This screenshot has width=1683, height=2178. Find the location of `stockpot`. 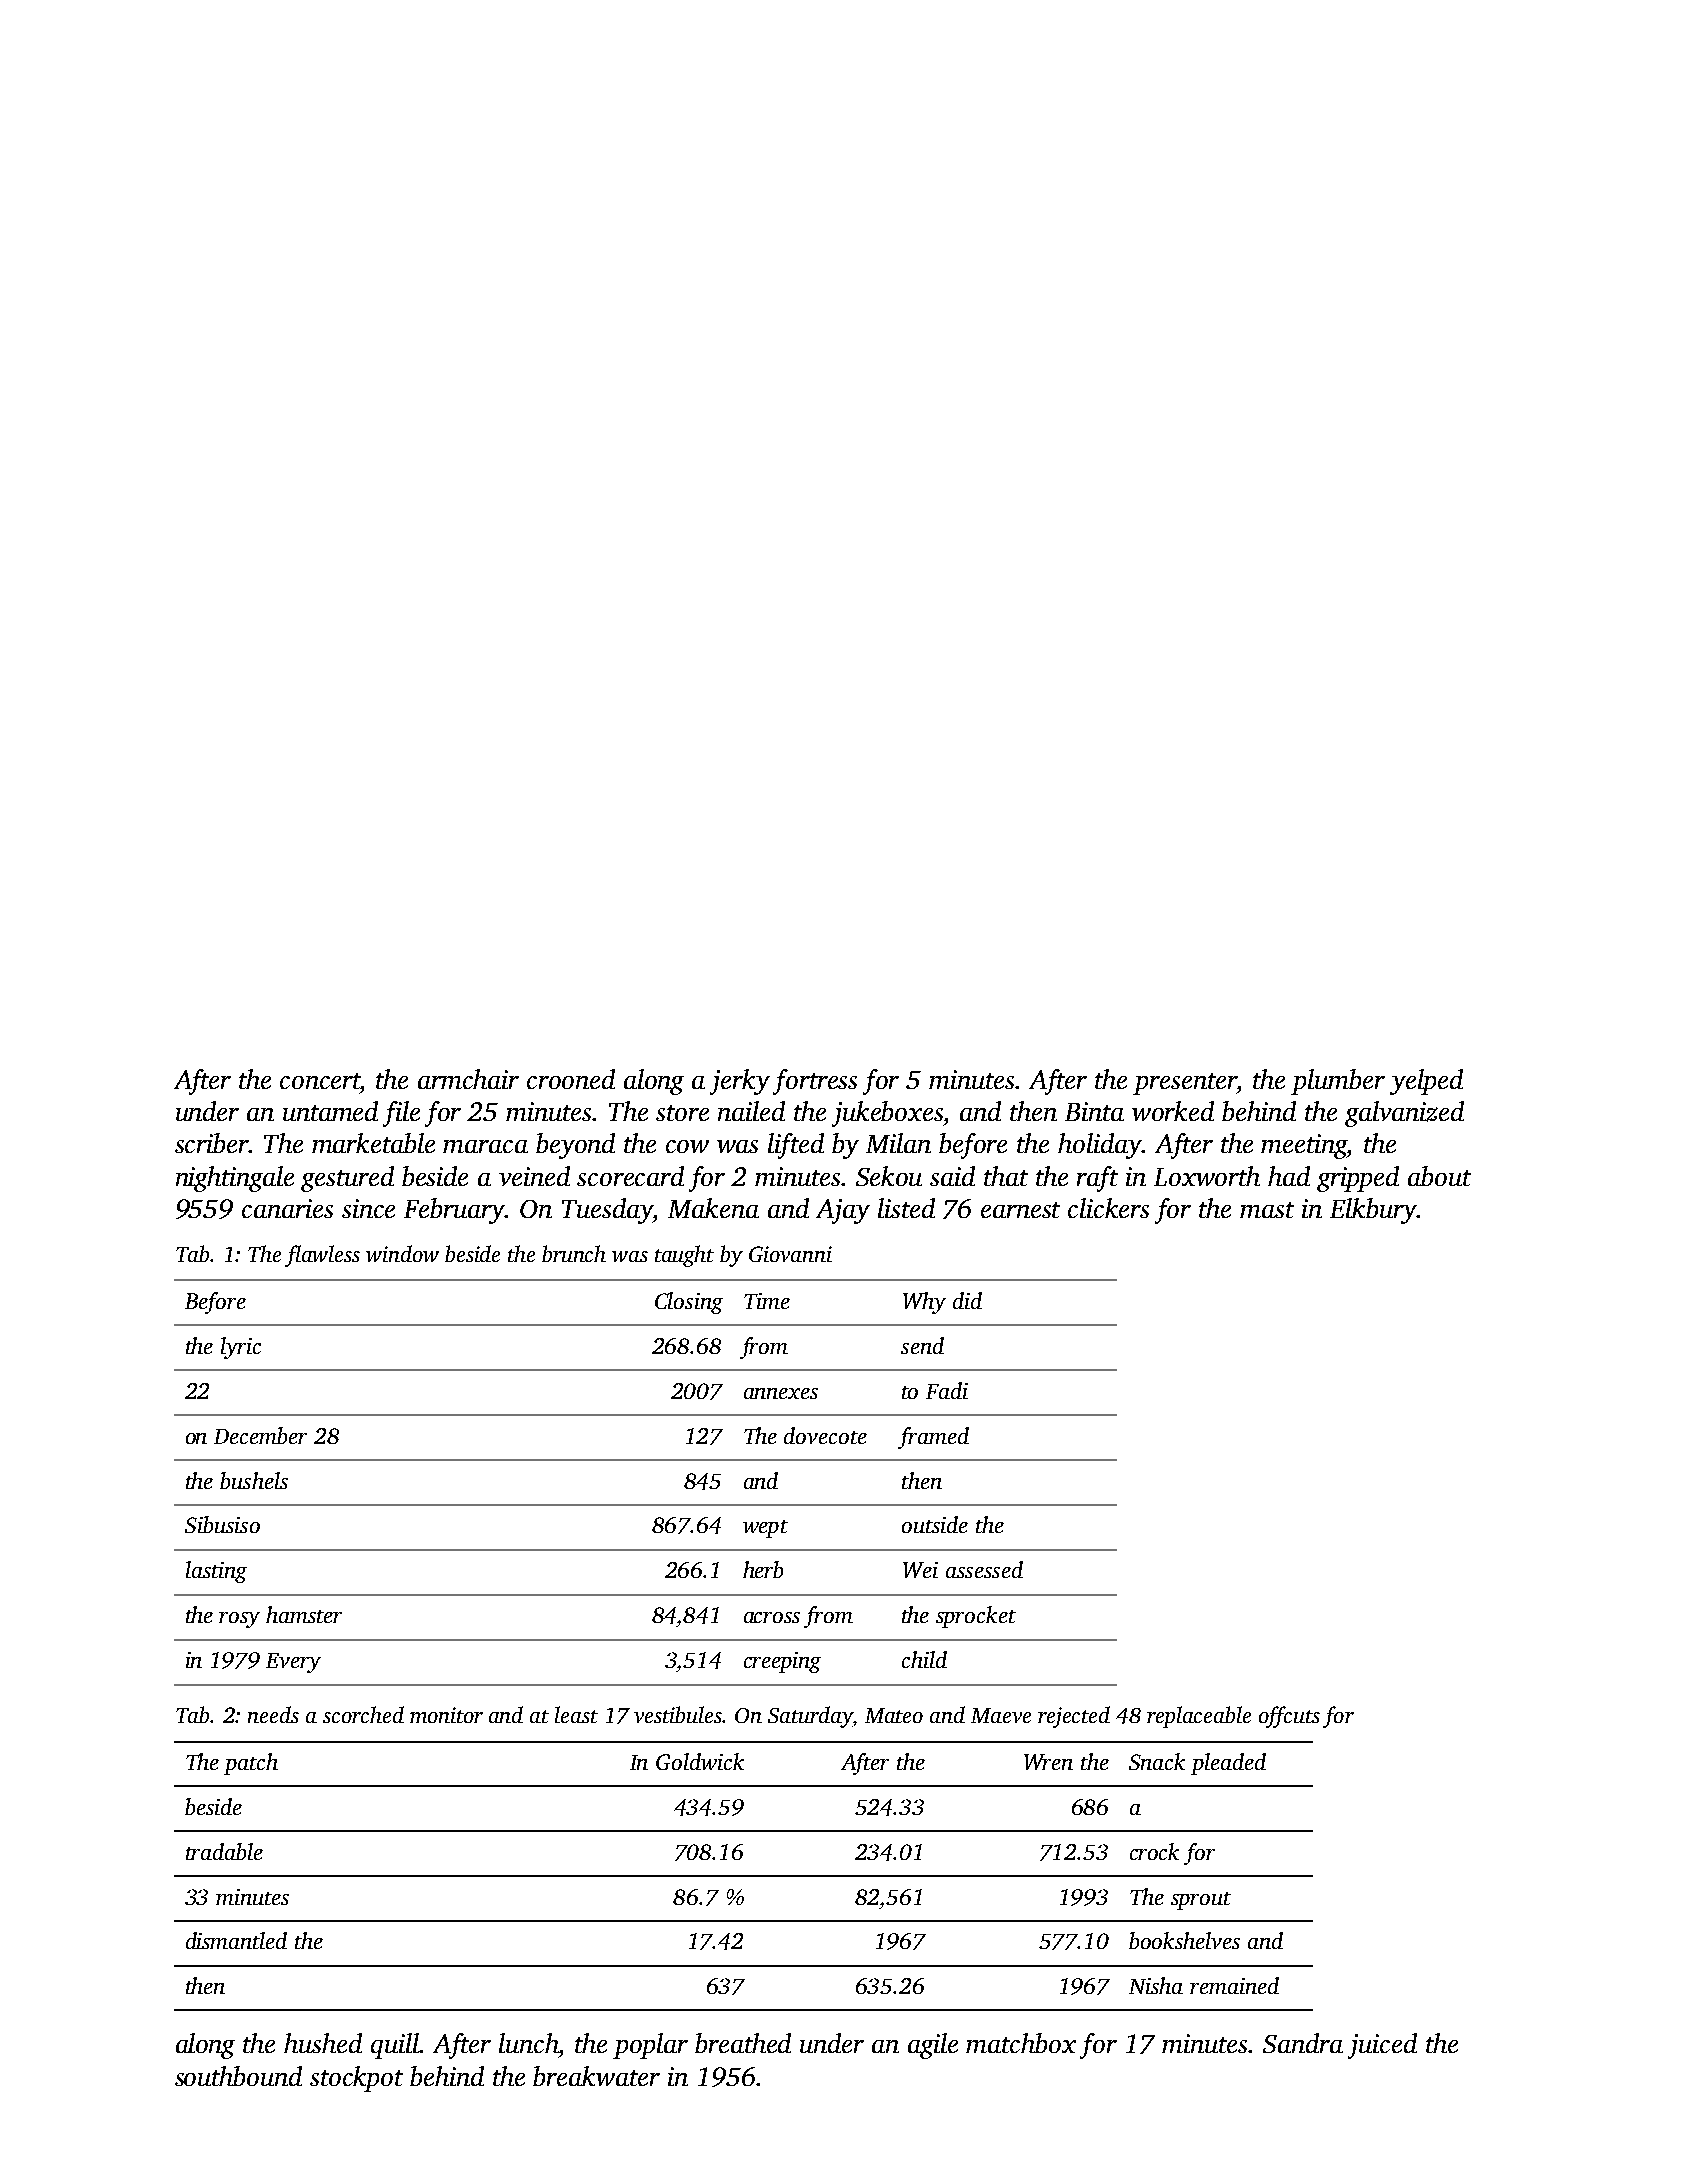

stockpot is located at coordinates (356, 2079).
